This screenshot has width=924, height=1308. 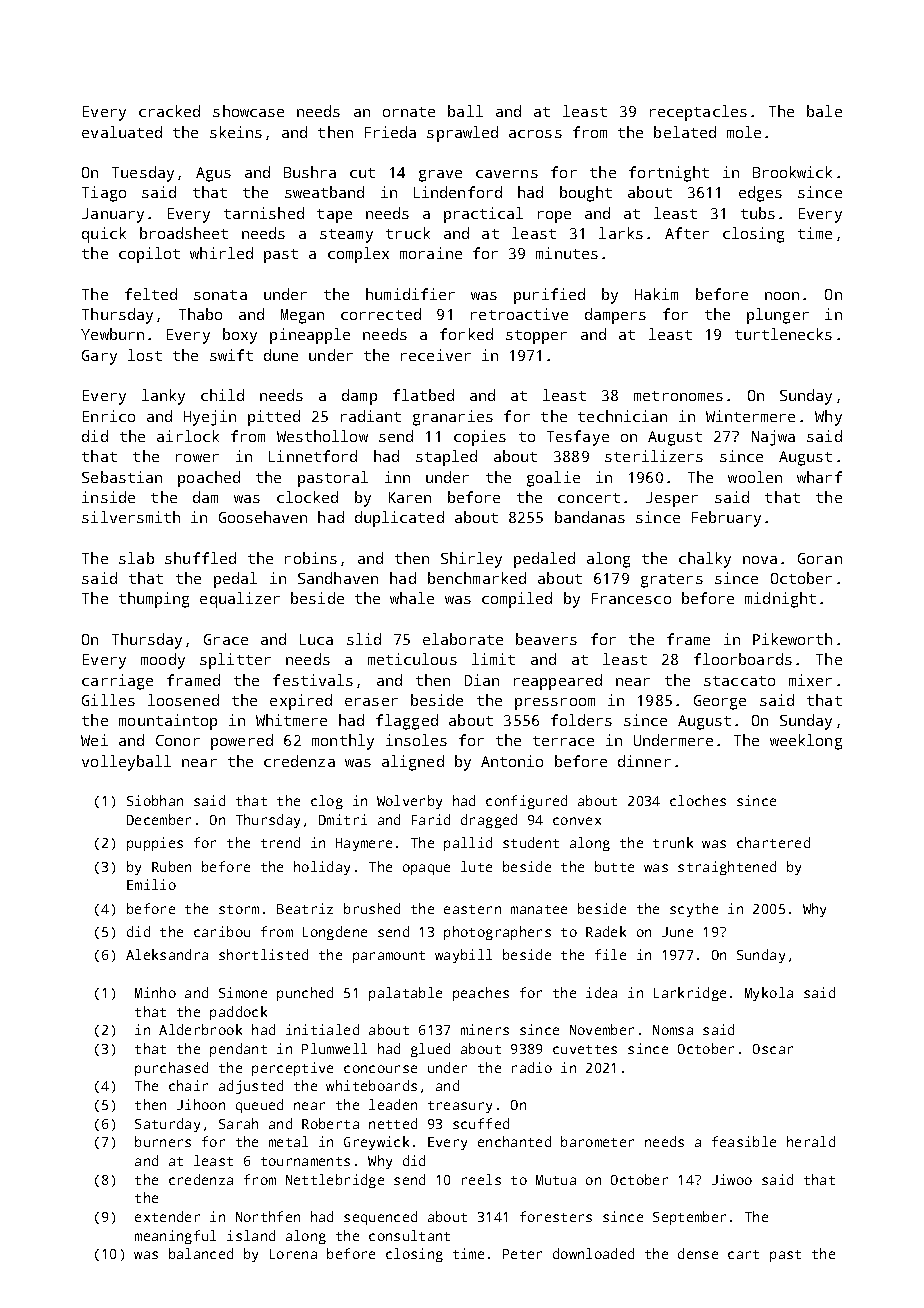 What do you see at coordinates (782, 296) in the screenshot?
I see `noon` at bounding box center [782, 296].
